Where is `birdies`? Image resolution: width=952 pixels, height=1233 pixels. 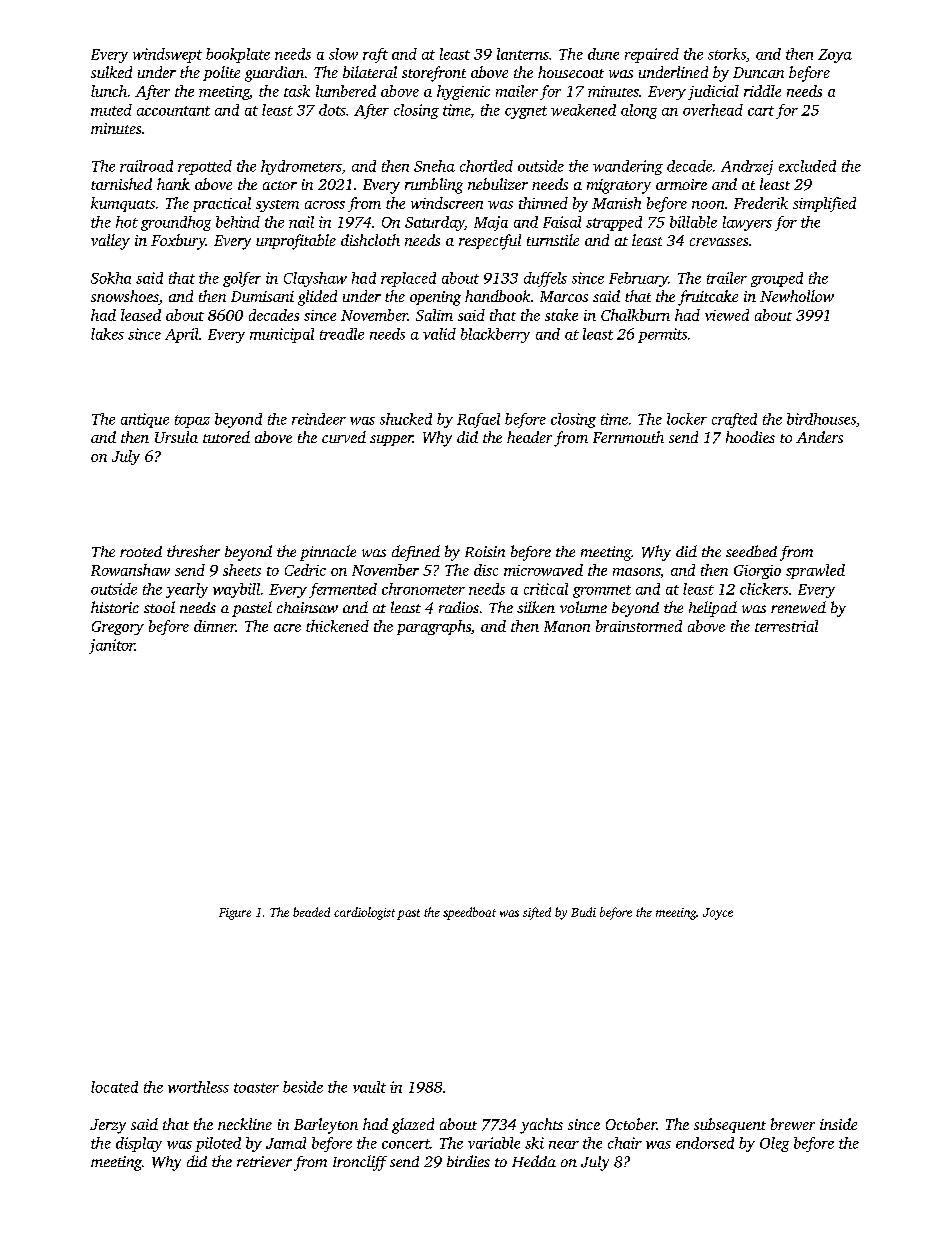
birdies is located at coordinates (468, 1161).
